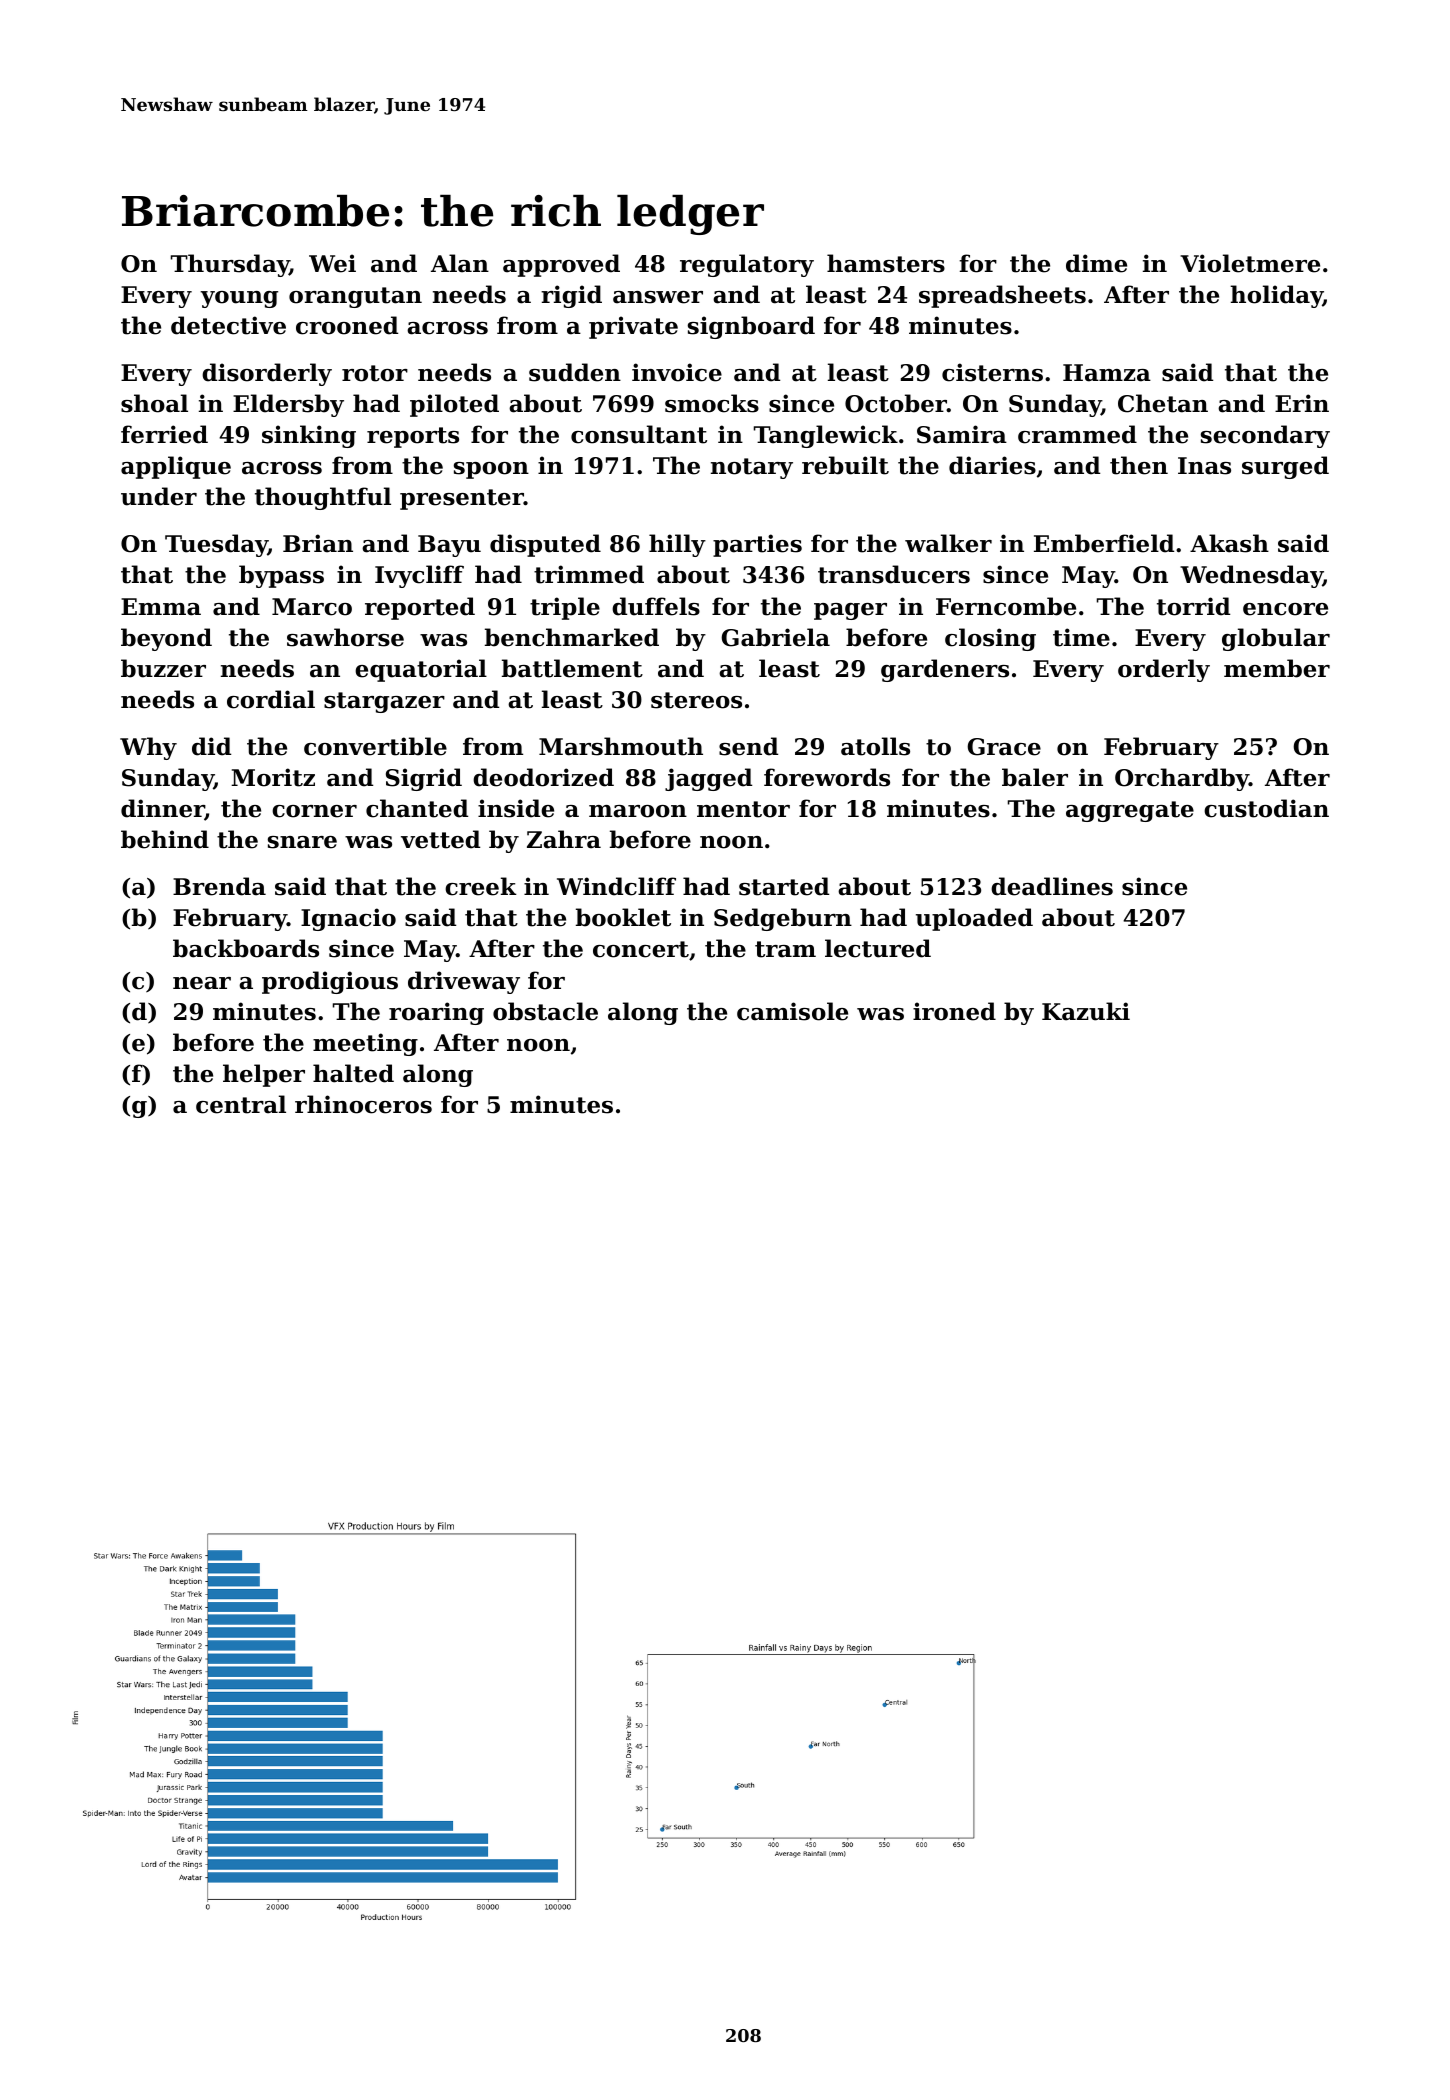  Describe the element at coordinates (154, 403) in the image. I see `shoal` at that location.
